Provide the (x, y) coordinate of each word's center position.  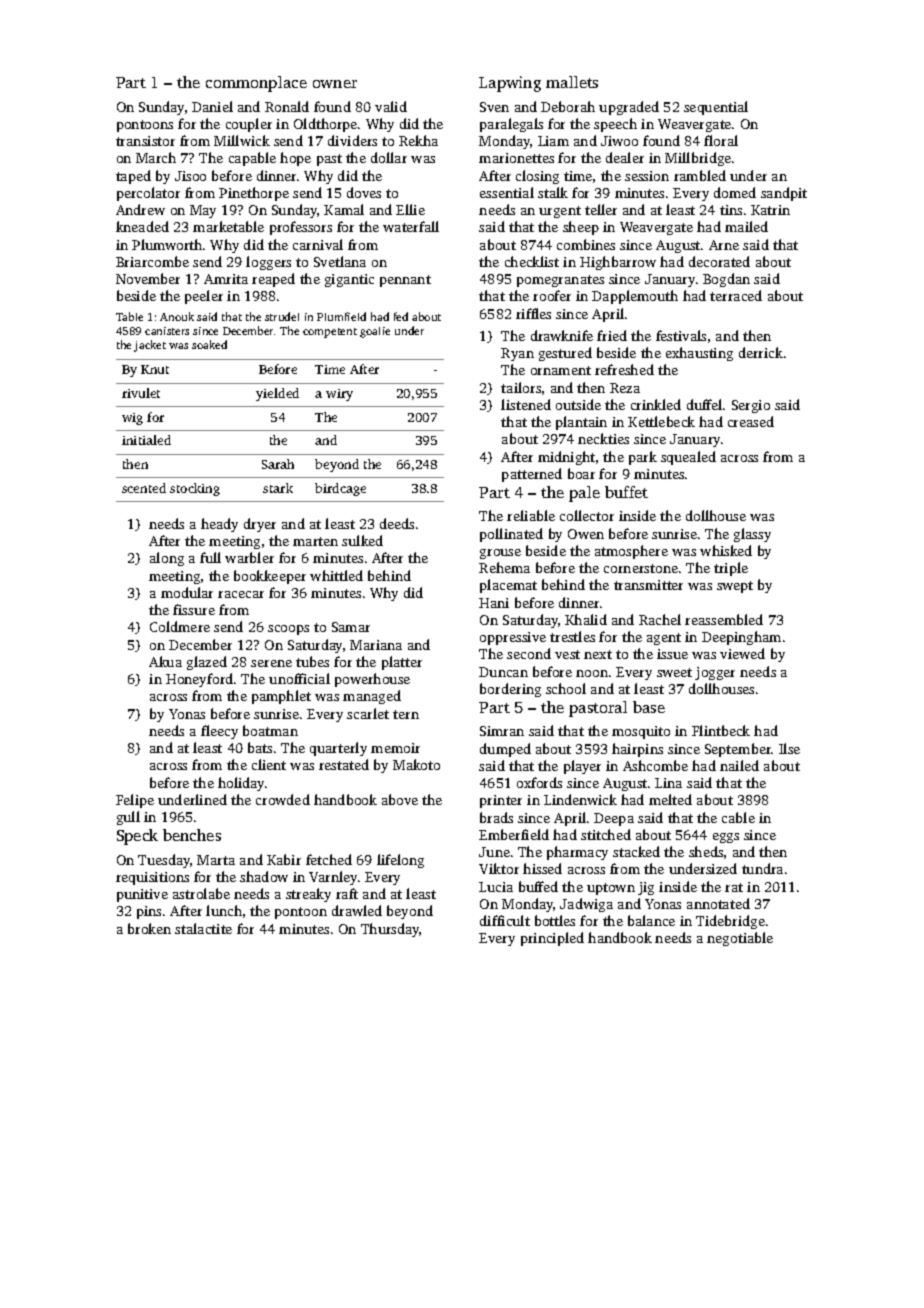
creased (751, 421)
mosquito (641, 732)
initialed (146, 440)
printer (501, 801)
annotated (718, 903)
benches (192, 835)
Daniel (212, 106)
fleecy (219, 732)
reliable (531, 515)
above (400, 799)
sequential (716, 108)
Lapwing (510, 84)
